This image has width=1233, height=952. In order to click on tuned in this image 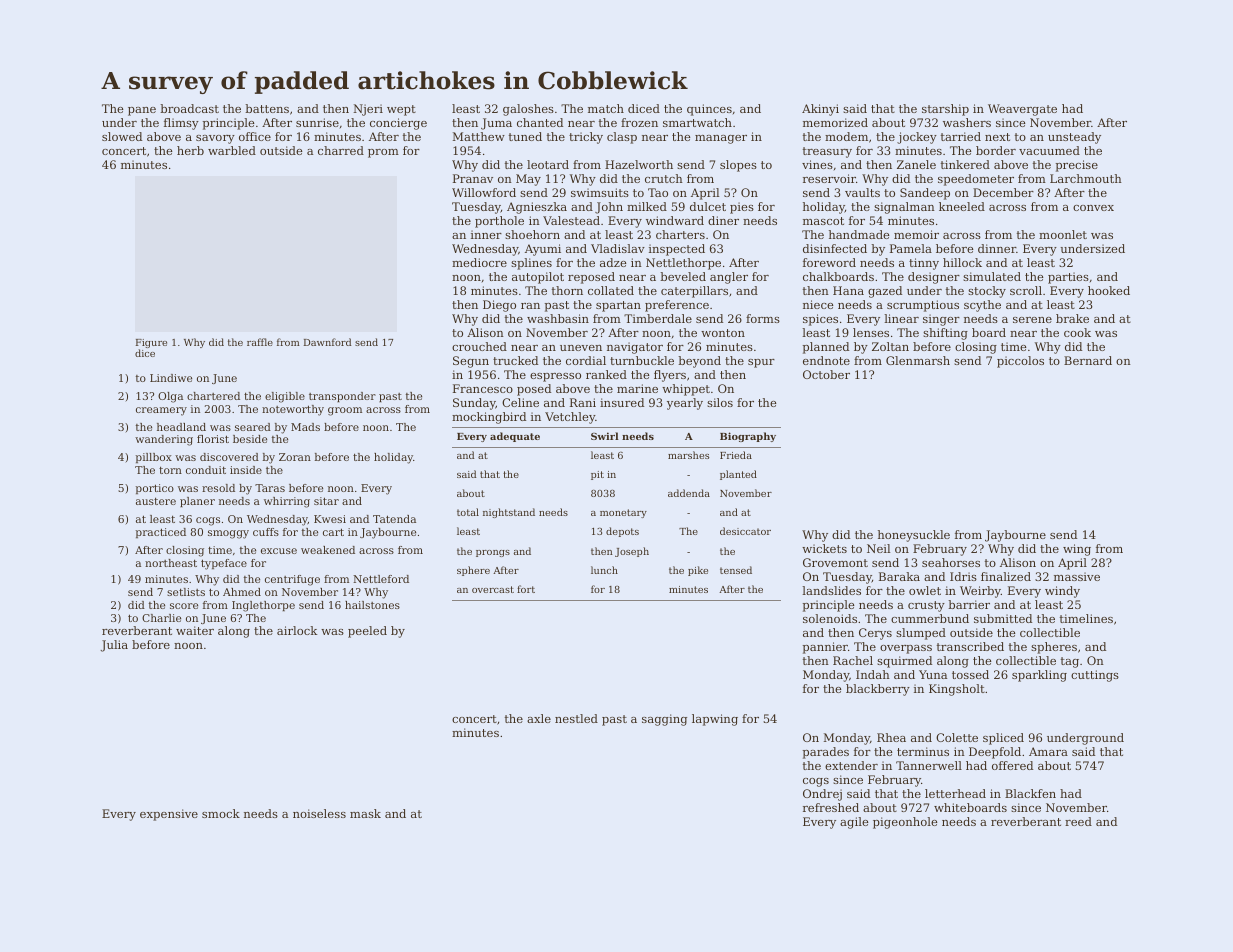, I will do `click(525, 136)`.
